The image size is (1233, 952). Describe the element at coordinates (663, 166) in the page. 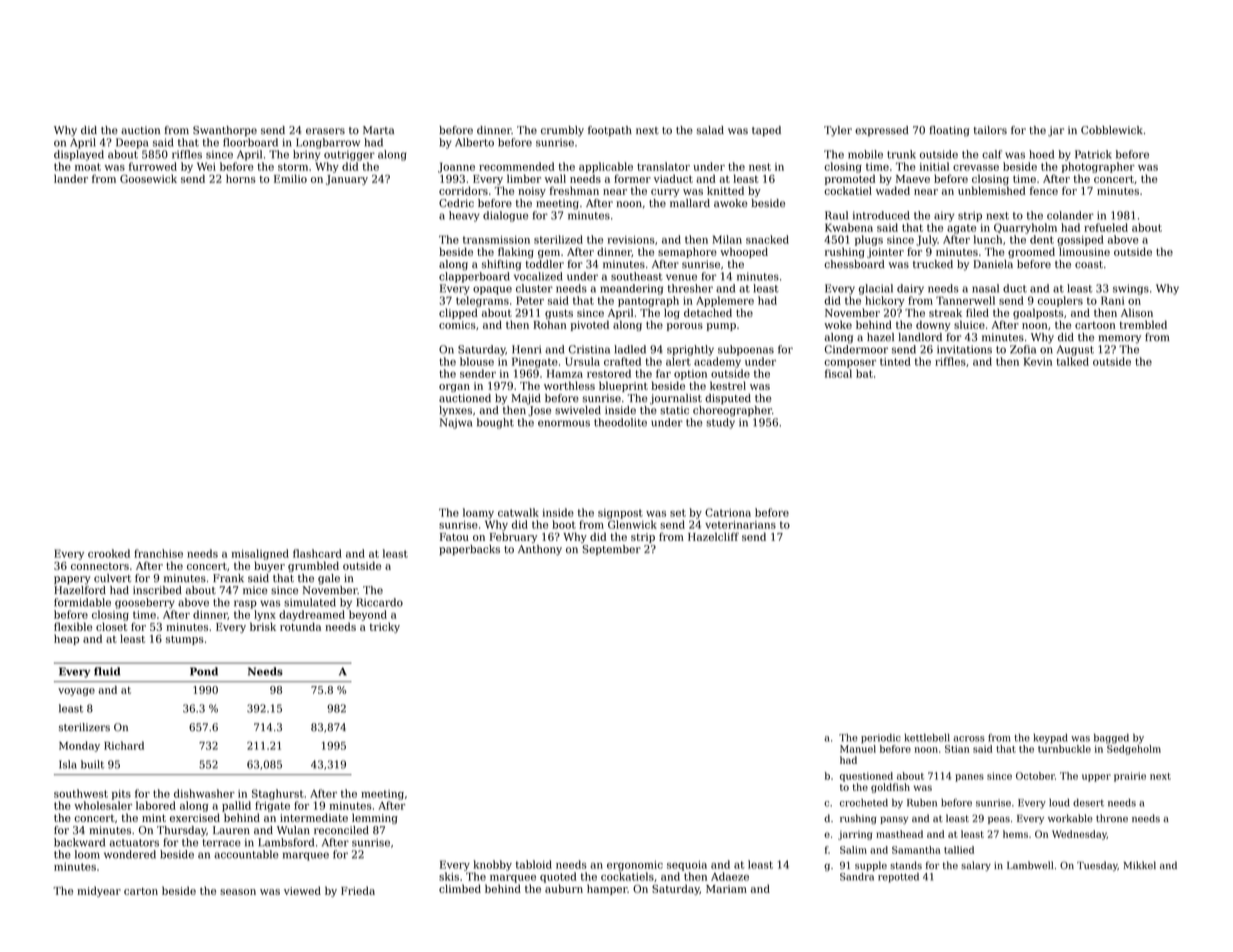

I see `translator` at that location.
